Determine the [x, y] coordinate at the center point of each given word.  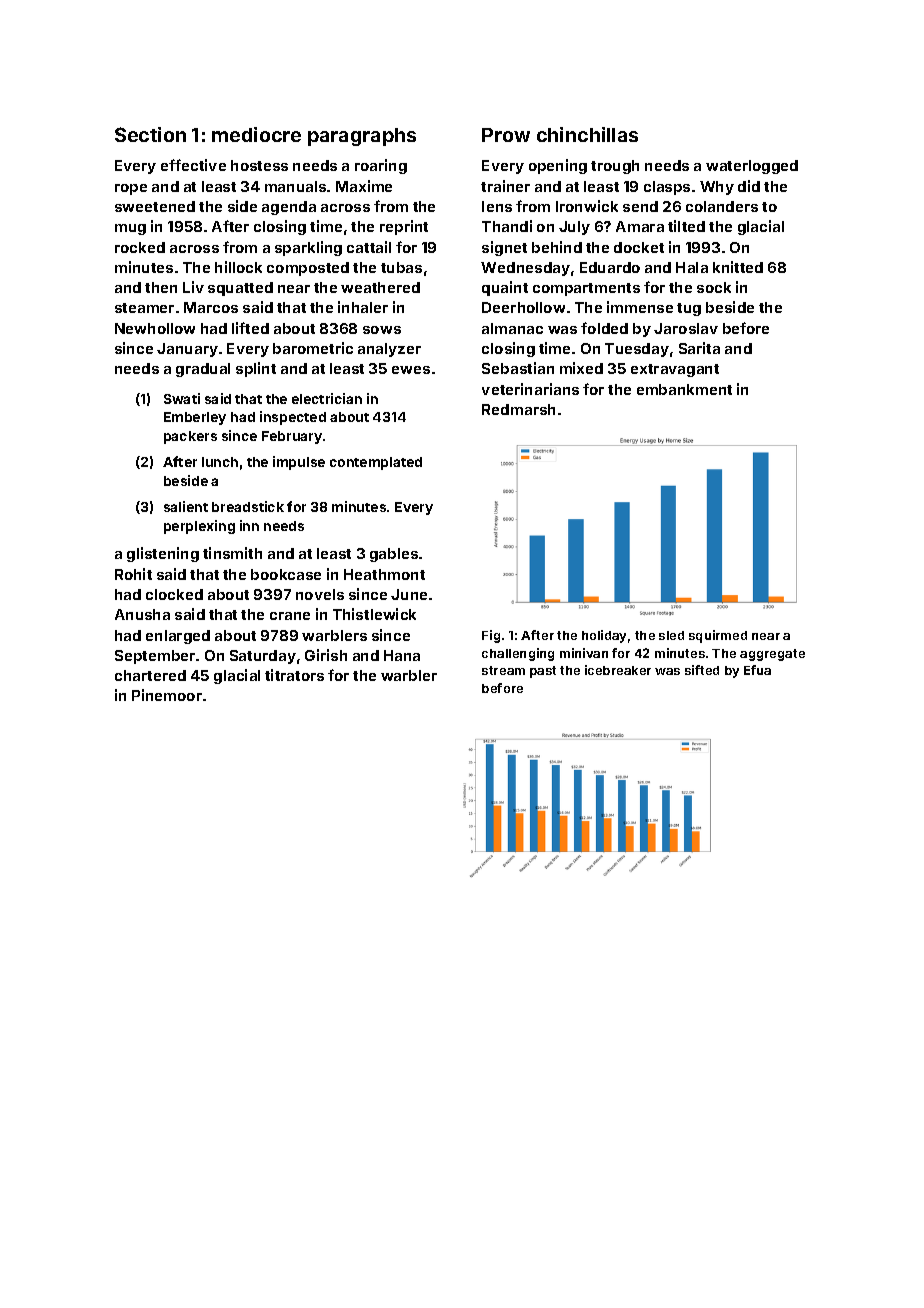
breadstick [248, 506]
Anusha [142, 614]
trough [615, 167]
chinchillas [587, 134]
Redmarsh [518, 409]
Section [150, 134]
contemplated [376, 463]
